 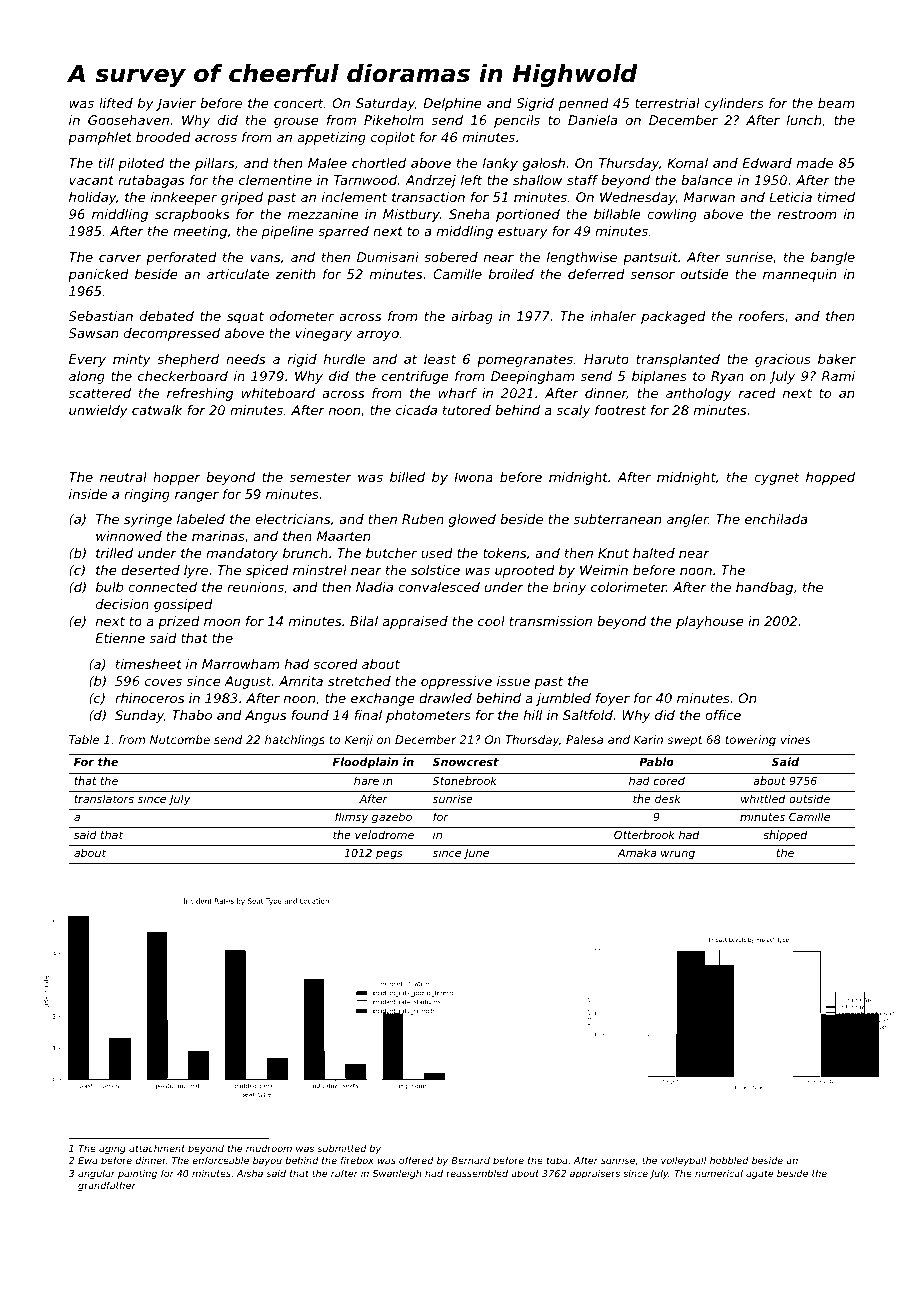 I want to click on agate, so click(x=759, y=1174).
